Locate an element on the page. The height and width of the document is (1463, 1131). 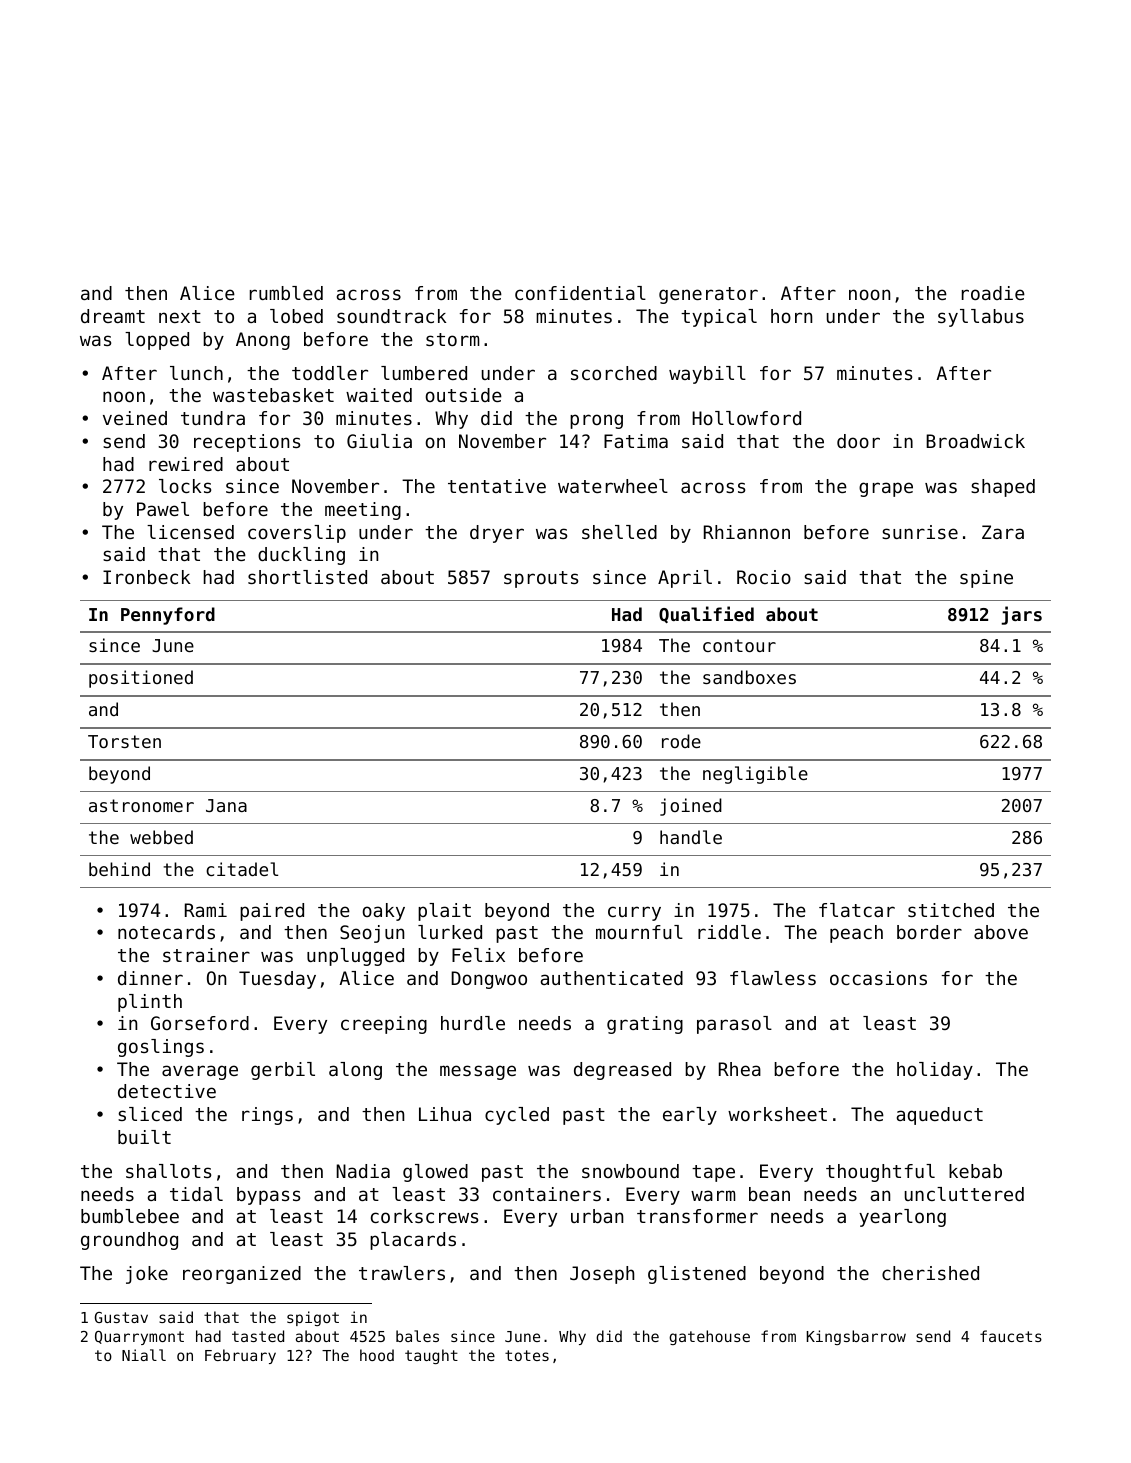
stitched is located at coordinates (951, 910).
